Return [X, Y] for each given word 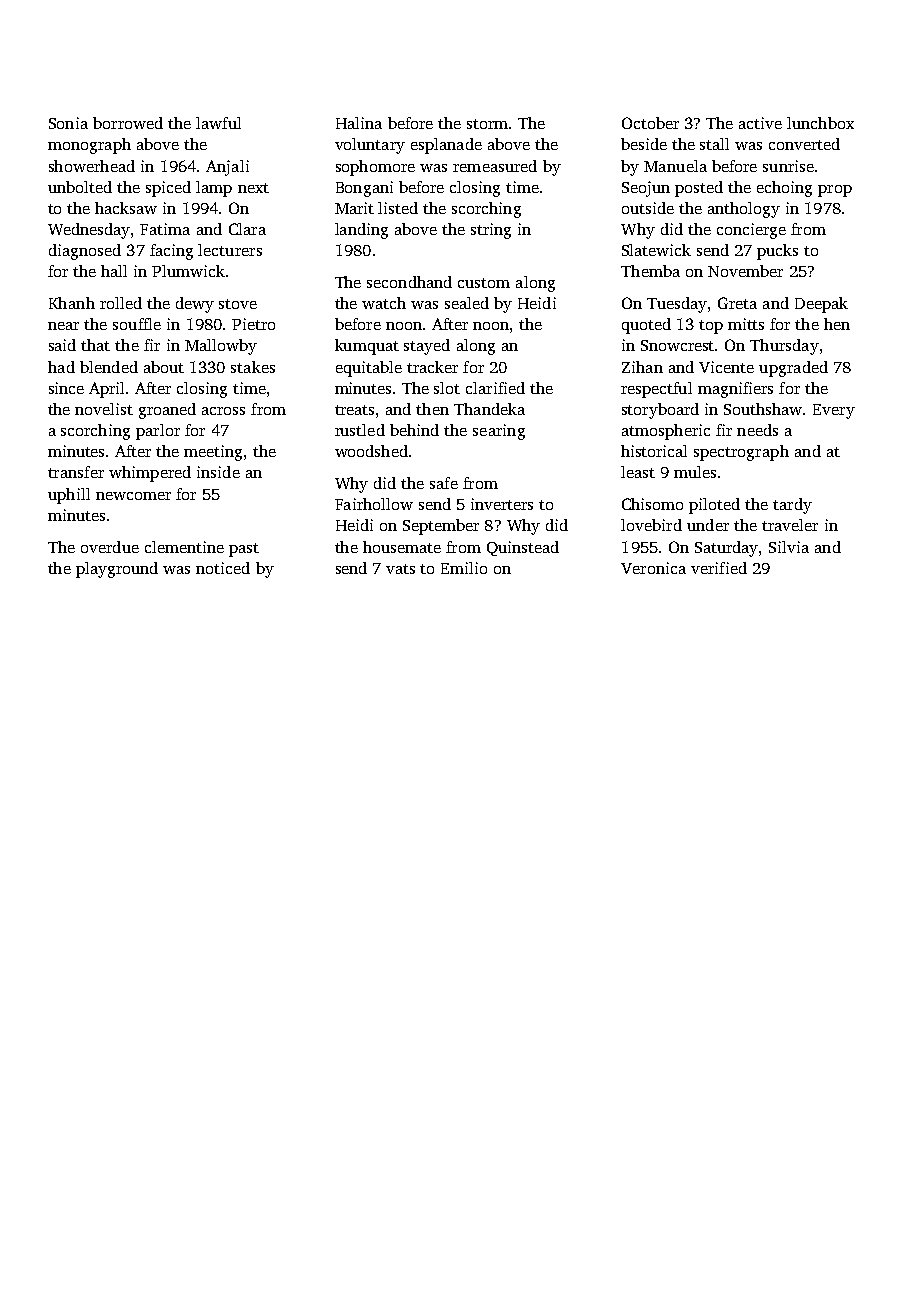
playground [117, 570]
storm [487, 124]
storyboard [660, 411]
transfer [76, 472]
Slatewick [656, 250]
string [491, 231]
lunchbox [820, 123]
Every [834, 411]
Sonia [68, 123]
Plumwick [188, 271]
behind [414, 430]
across [223, 411]
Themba [650, 271]
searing [499, 432]
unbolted [80, 187]
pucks [777, 252]
